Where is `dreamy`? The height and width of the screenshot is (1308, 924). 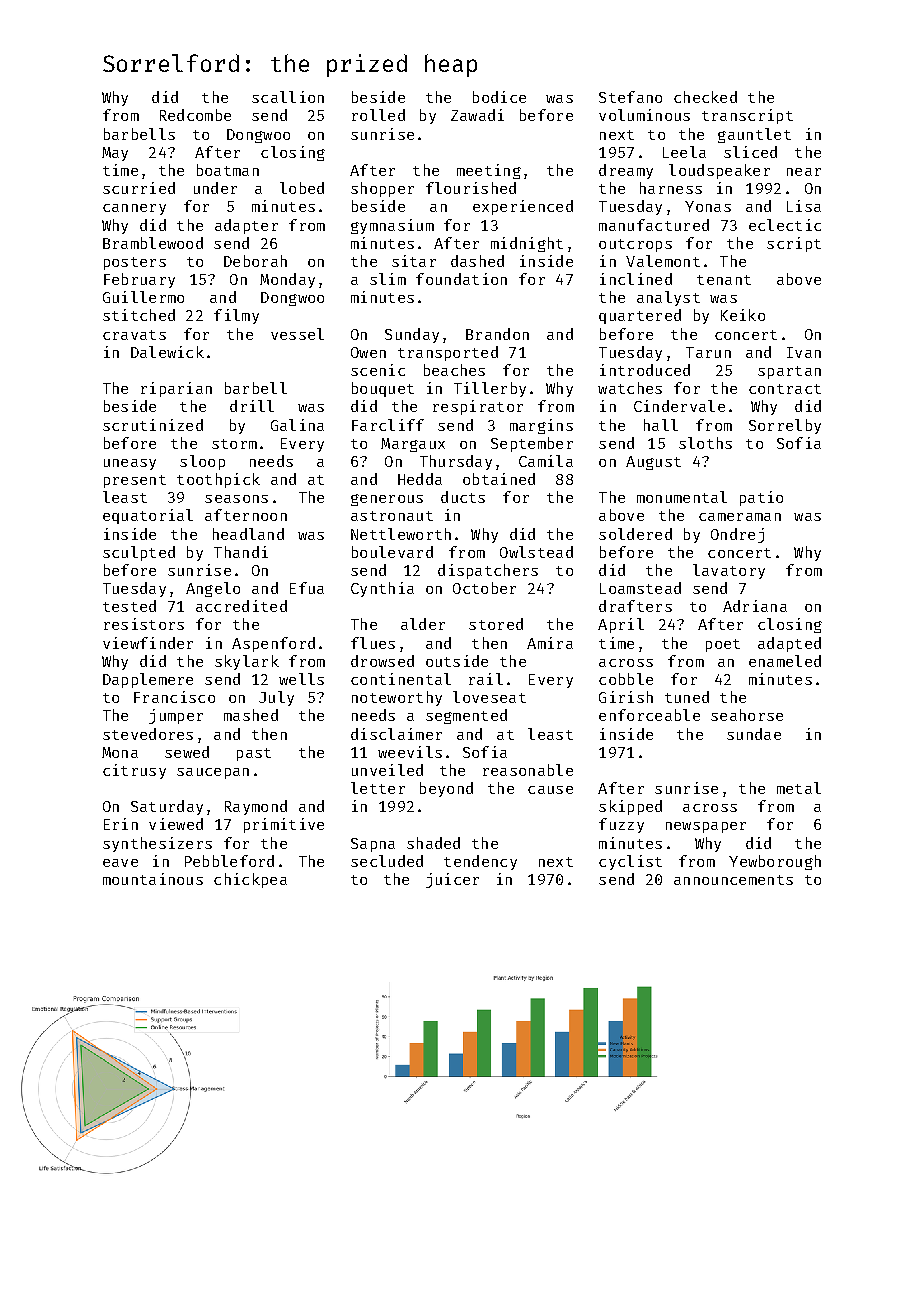 dreamy is located at coordinates (626, 171).
